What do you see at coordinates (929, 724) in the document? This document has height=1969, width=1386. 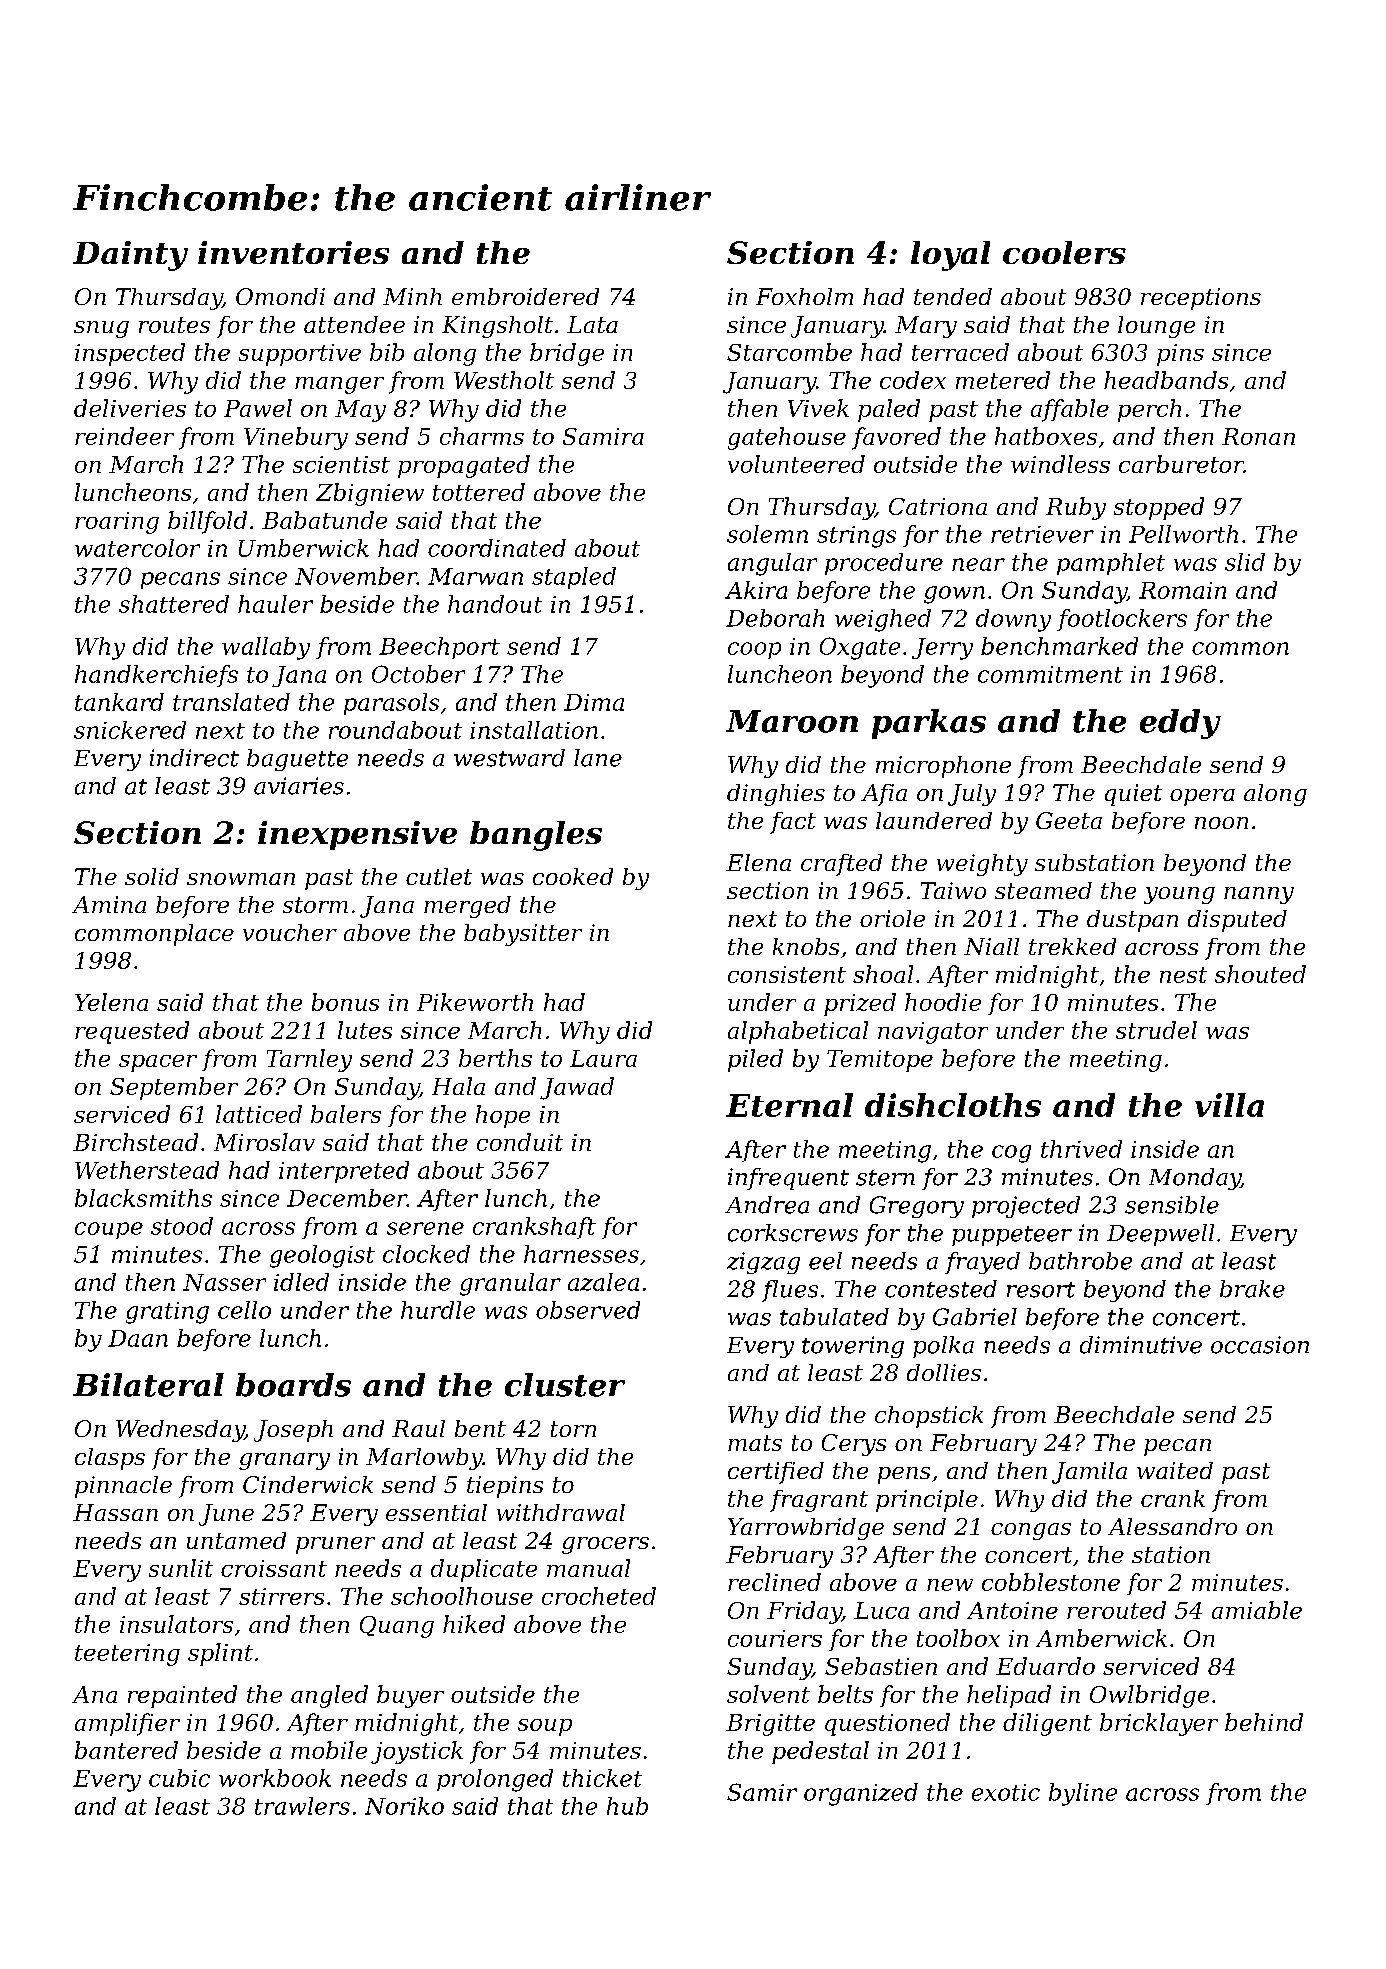 I see `parkas` at bounding box center [929, 724].
